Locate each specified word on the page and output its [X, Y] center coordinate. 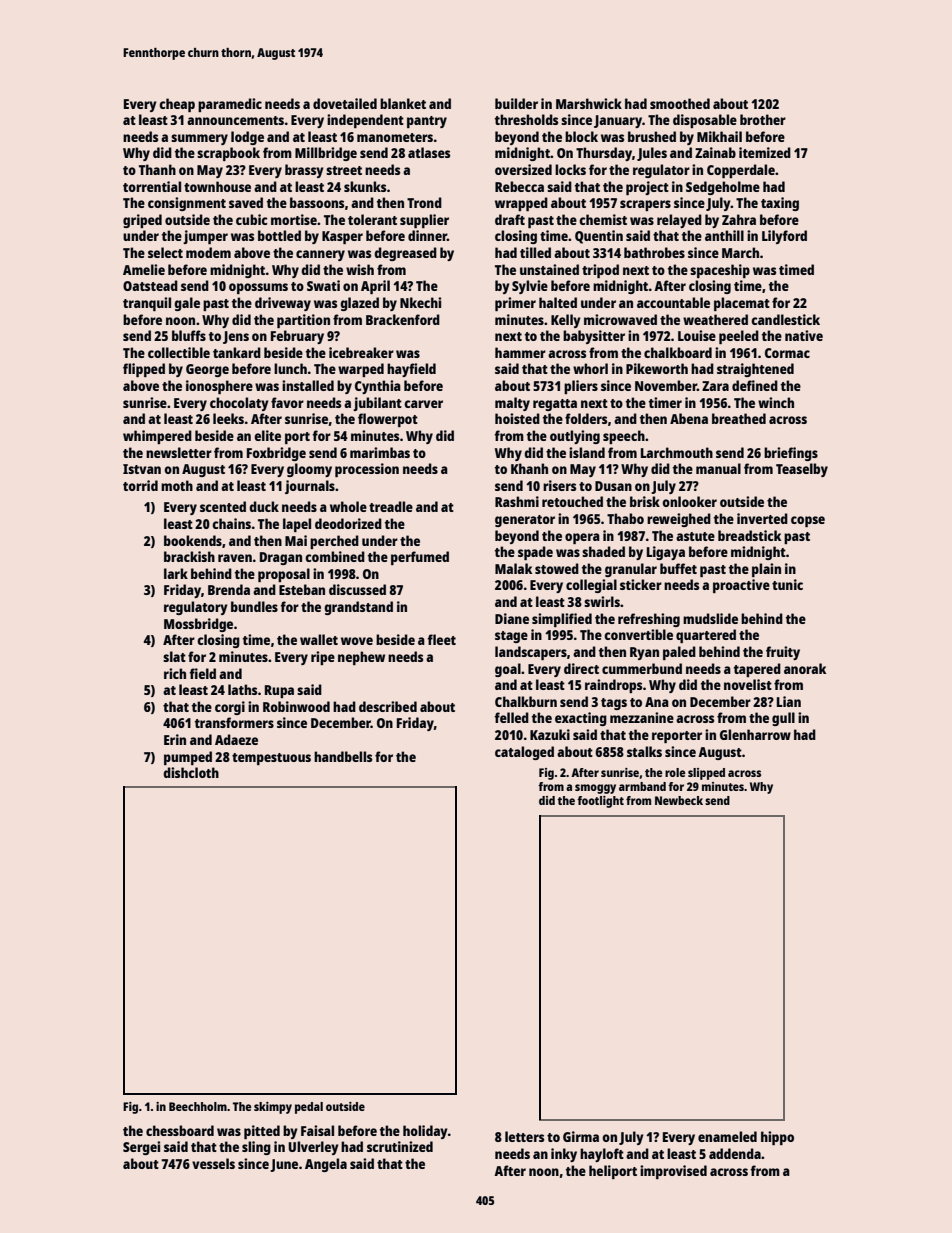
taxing [780, 204]
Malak [513, 568]
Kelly [566, 321]
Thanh [157, 169]
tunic [787, 584]
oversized [523, 169]
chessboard [180, 1130]
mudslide [710, 618]
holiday [425, 1132]
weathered [715, 319]
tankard [237, 352]
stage [511, 637]
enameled [727, 1136]
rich [175, 673]
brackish [189, 556]
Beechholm [198, 1106]
